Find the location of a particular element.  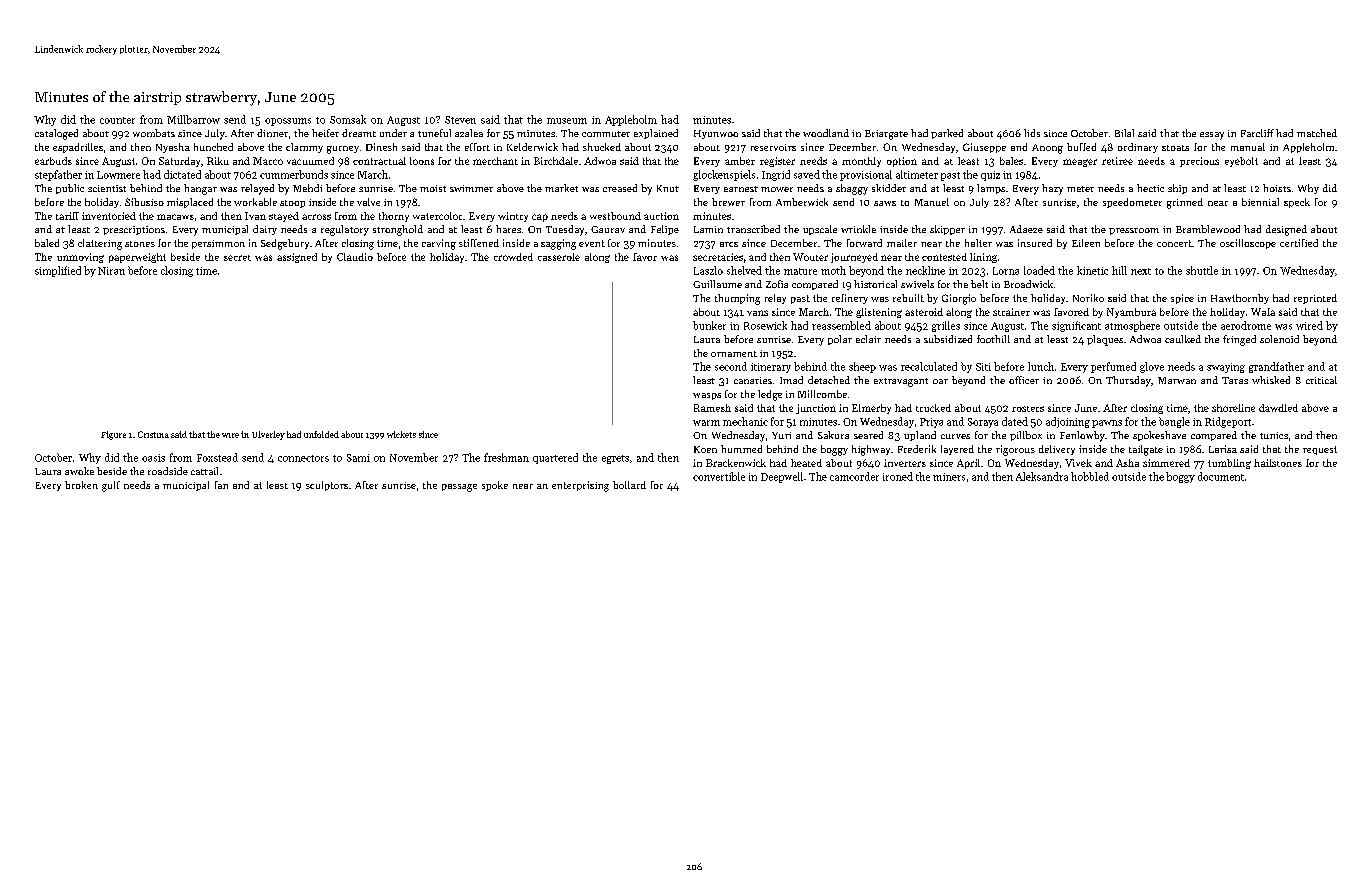

fan is located at coordinates (221, 485).
